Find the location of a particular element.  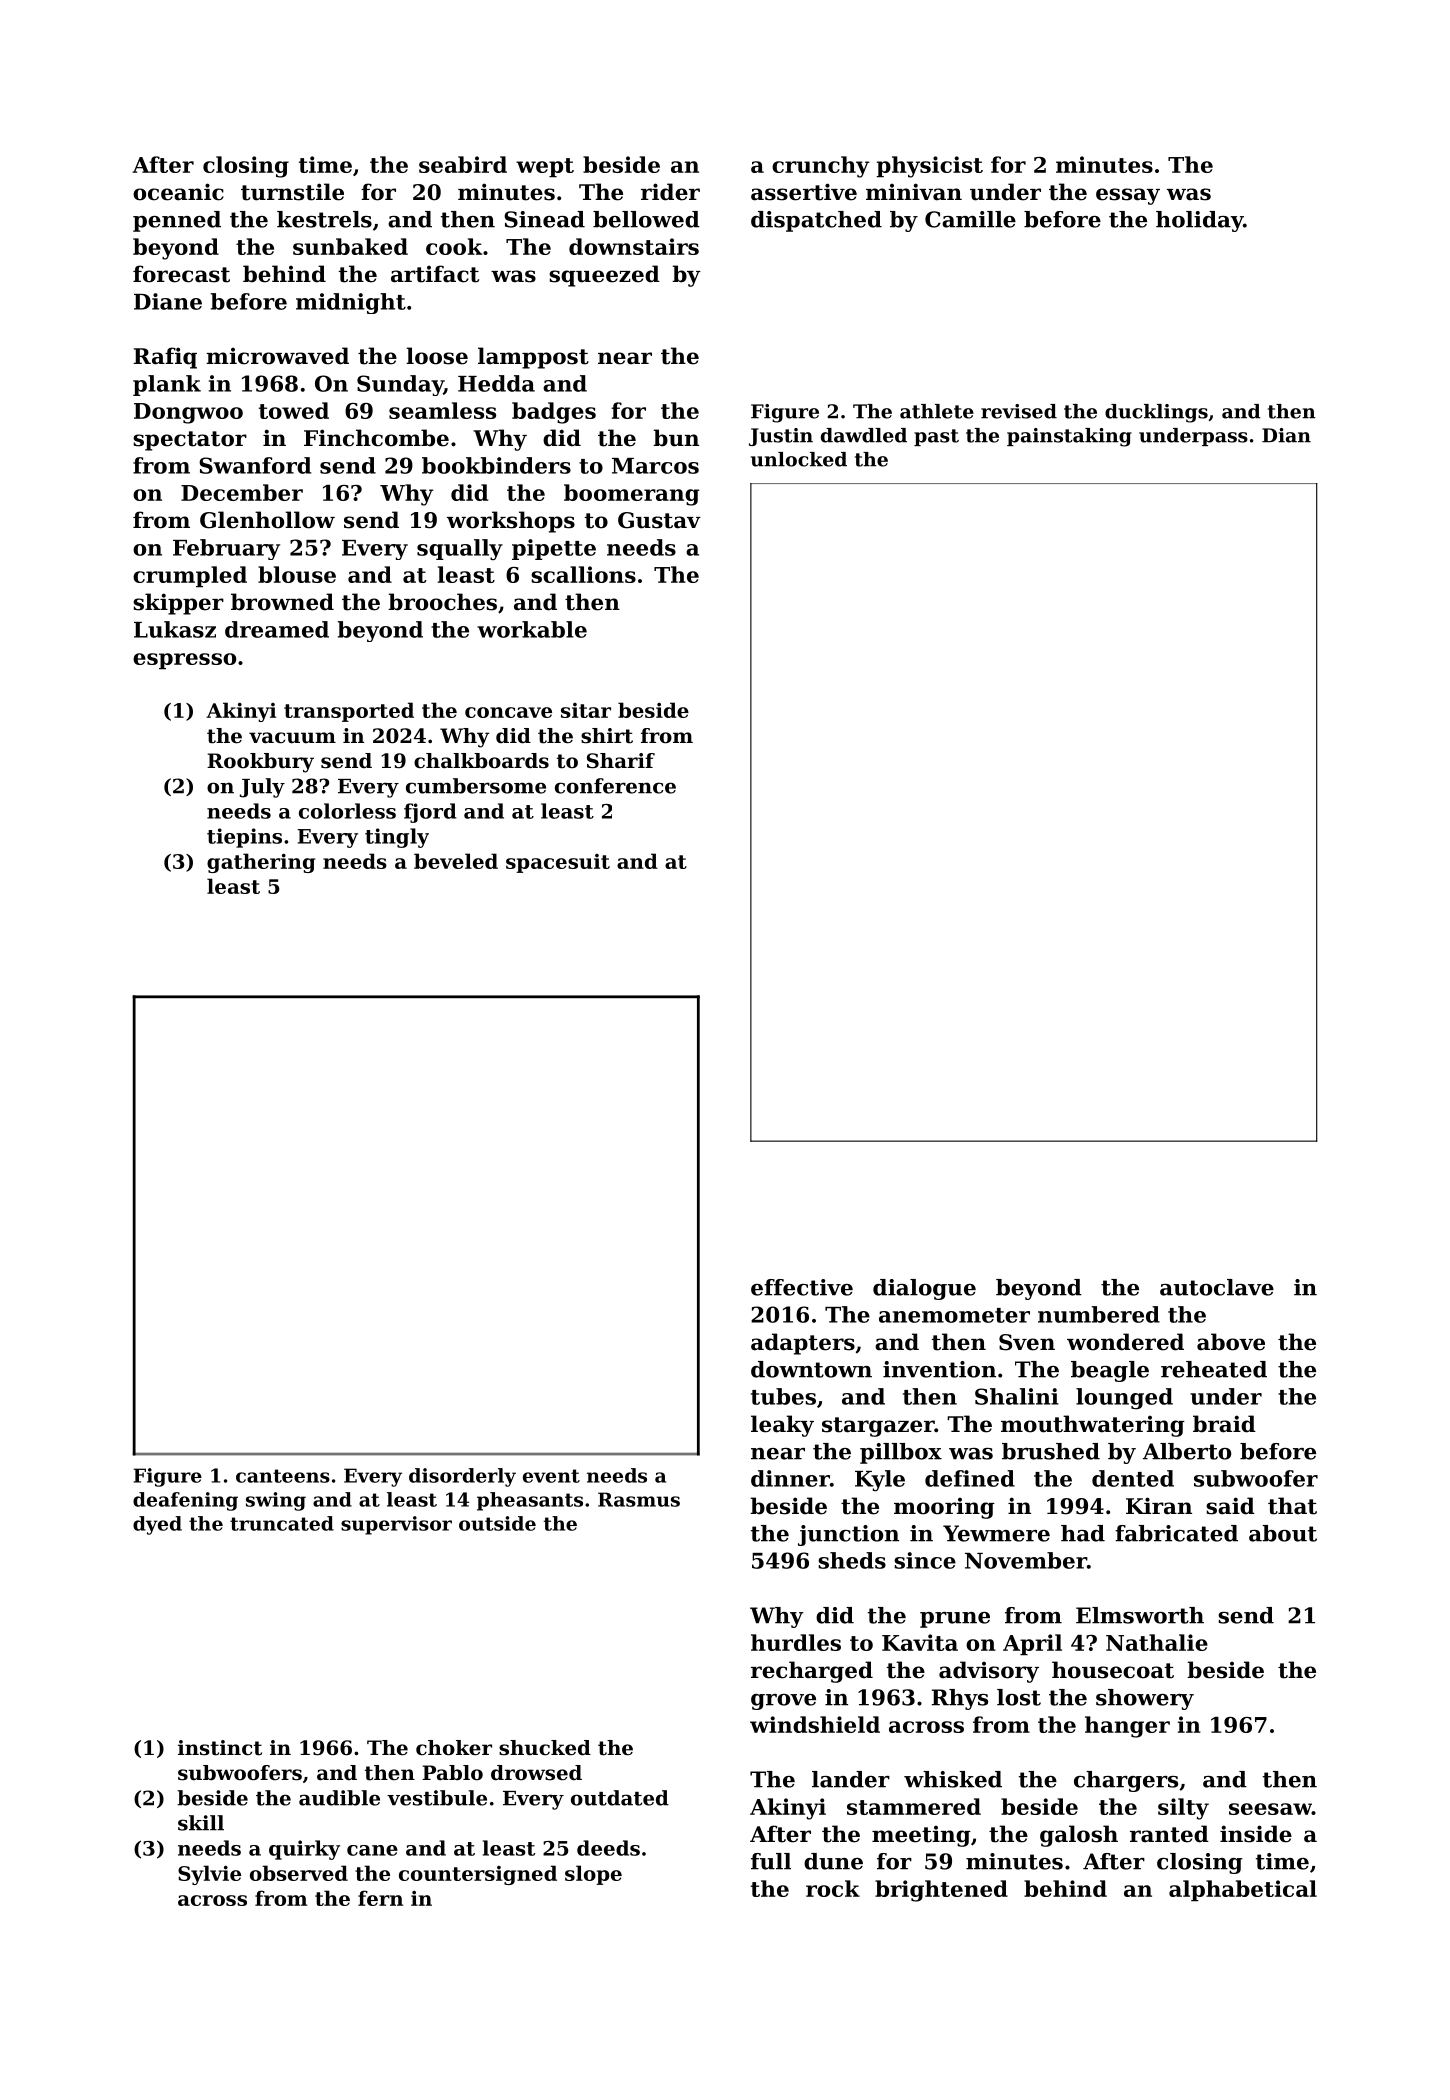

painstaking is located at coordinates (1069, 437).
